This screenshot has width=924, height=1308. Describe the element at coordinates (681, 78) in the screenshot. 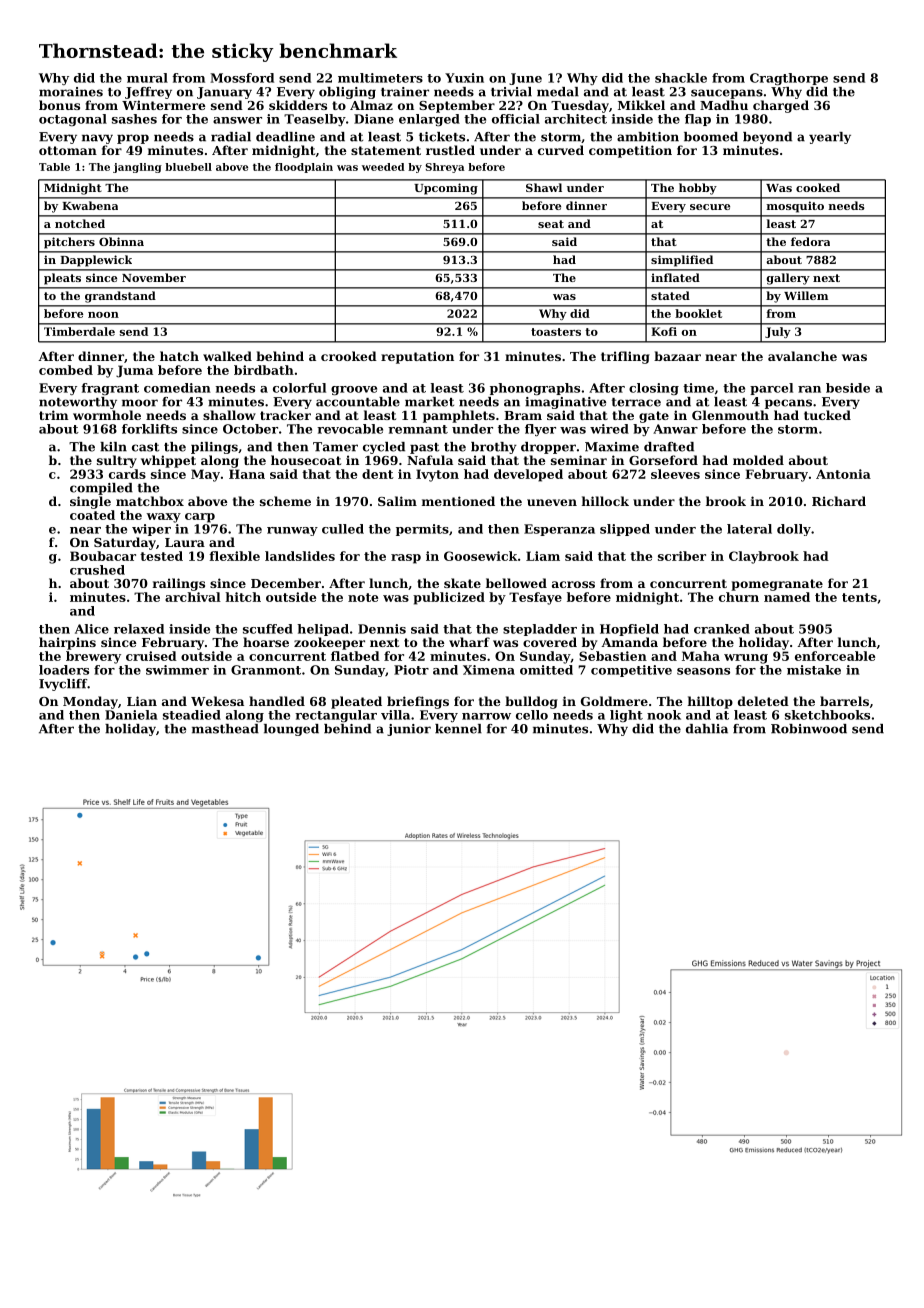

I see `shackle` at that location.
